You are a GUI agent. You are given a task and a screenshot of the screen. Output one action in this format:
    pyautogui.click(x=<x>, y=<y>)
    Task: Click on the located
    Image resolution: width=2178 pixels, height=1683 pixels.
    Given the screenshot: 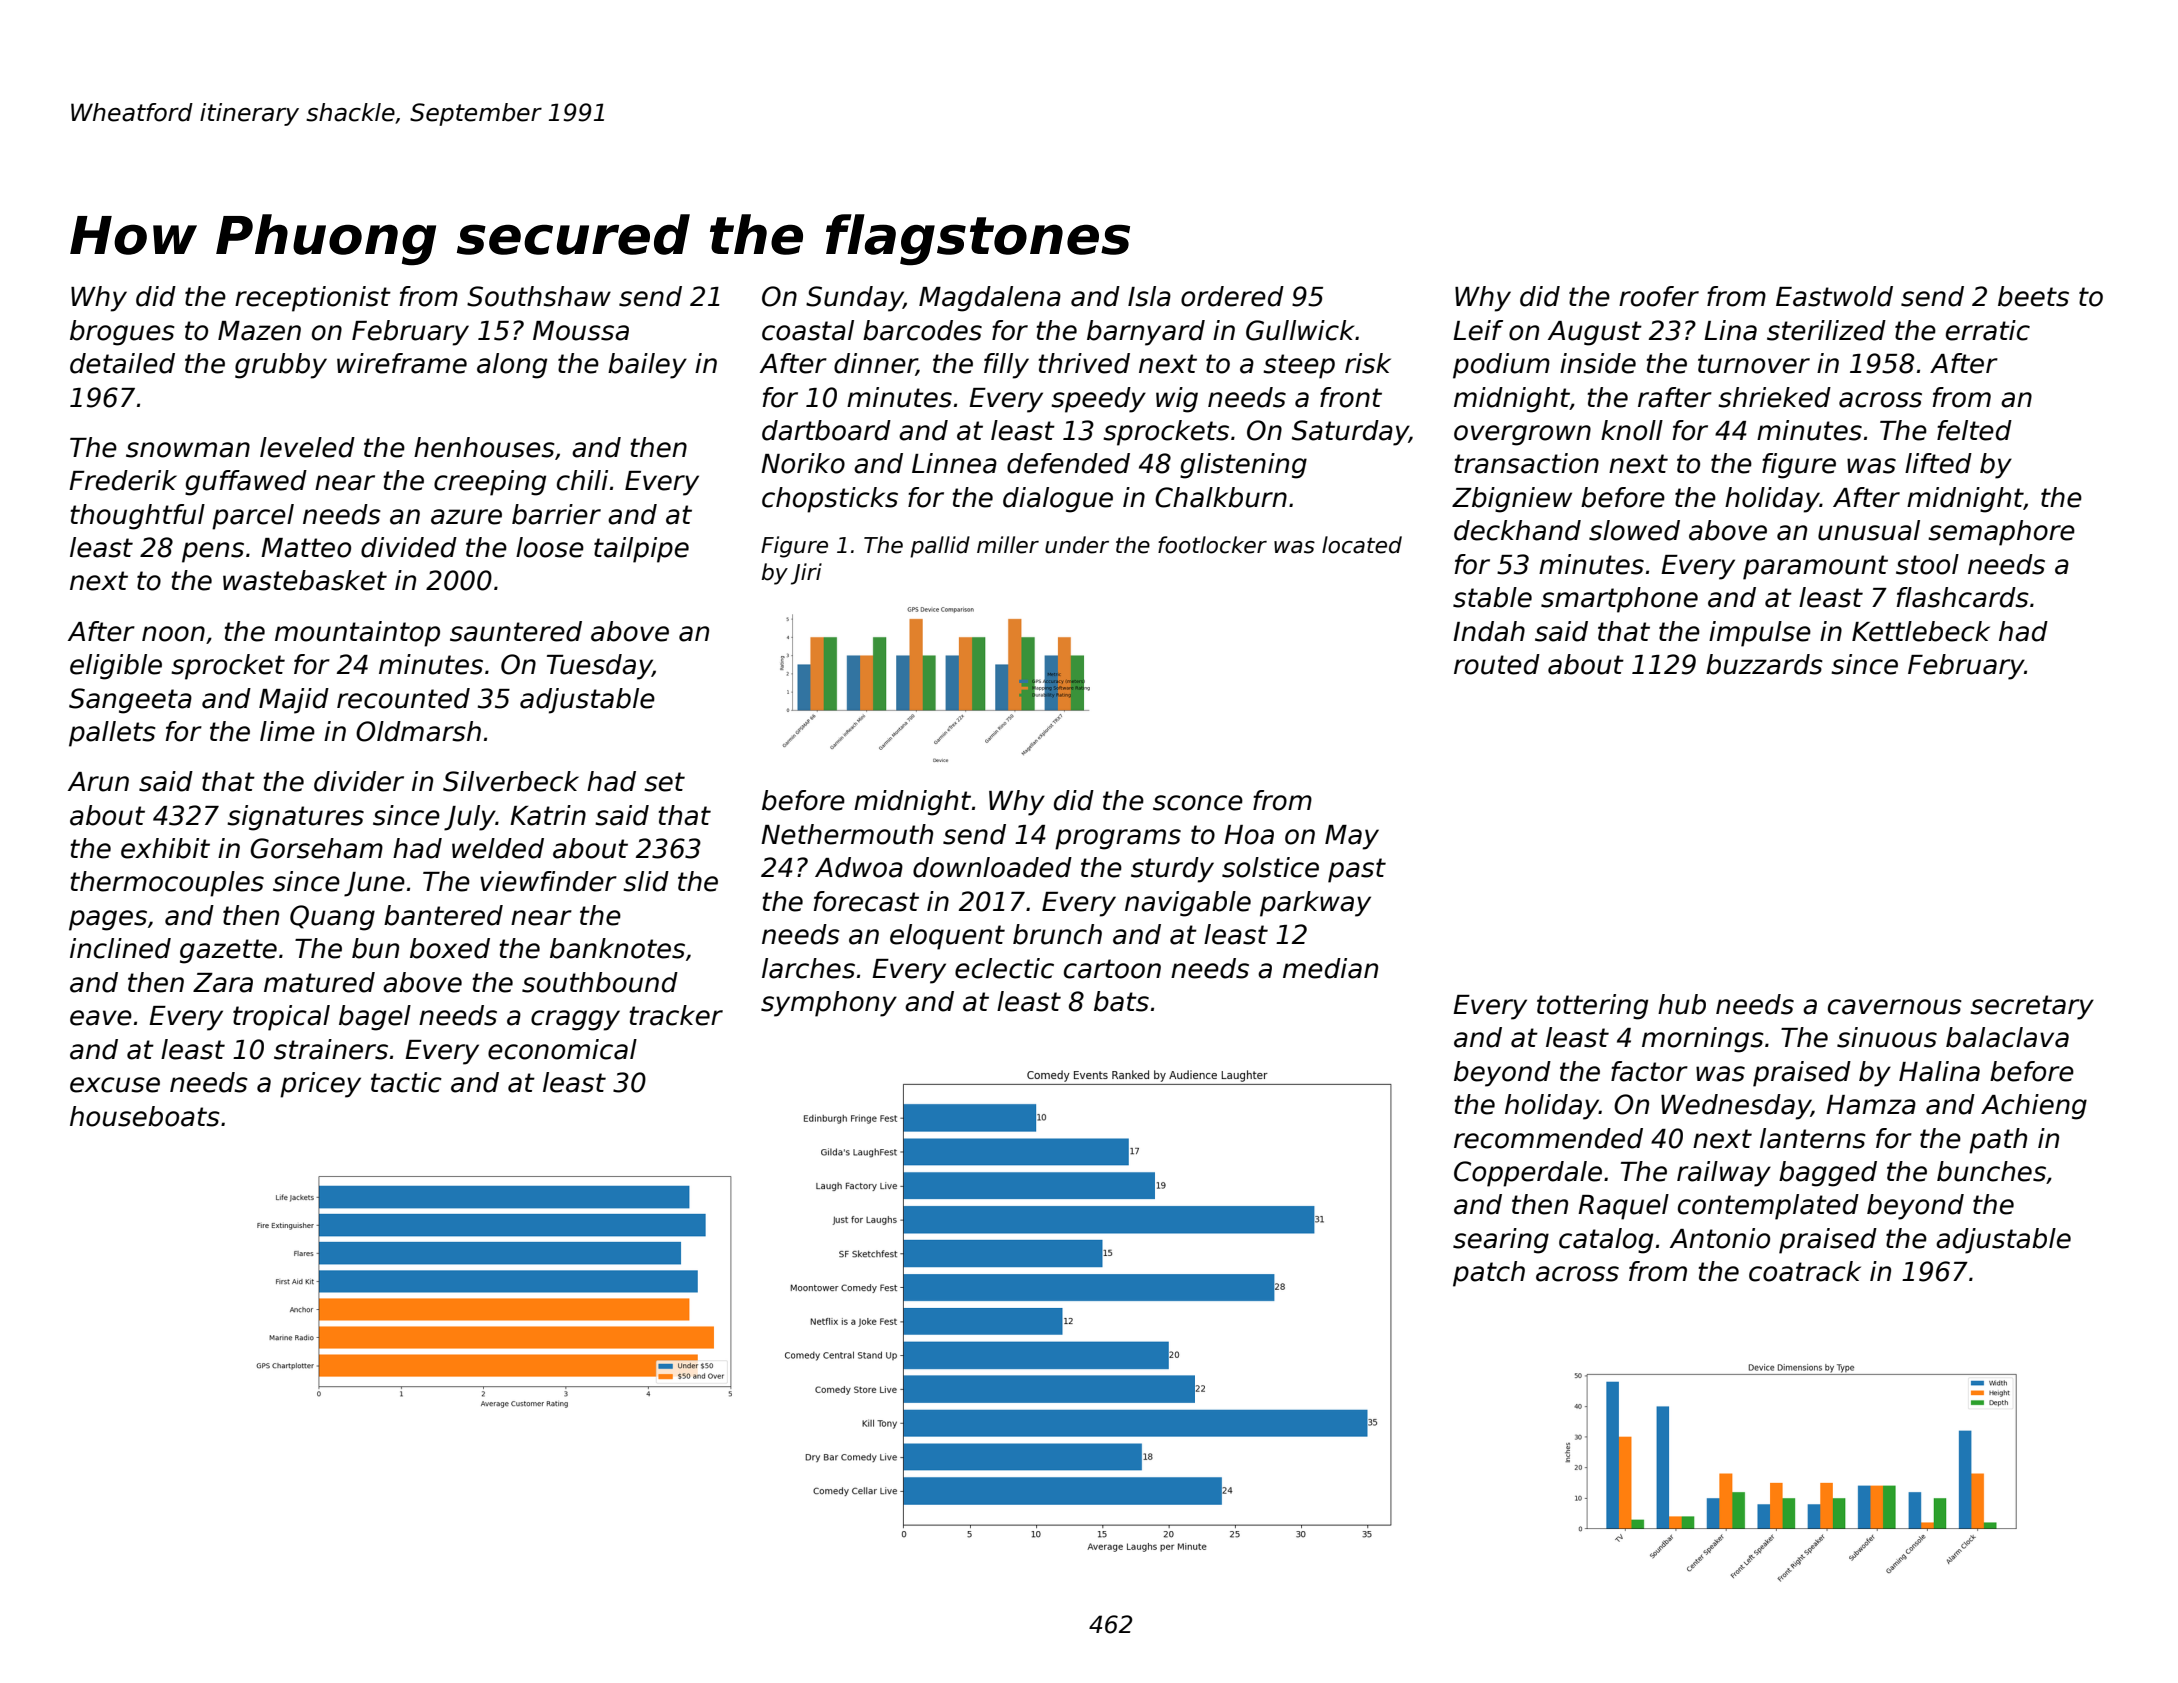 What is the action you would take?
    pyautogui.click(x=1362, y=545)
